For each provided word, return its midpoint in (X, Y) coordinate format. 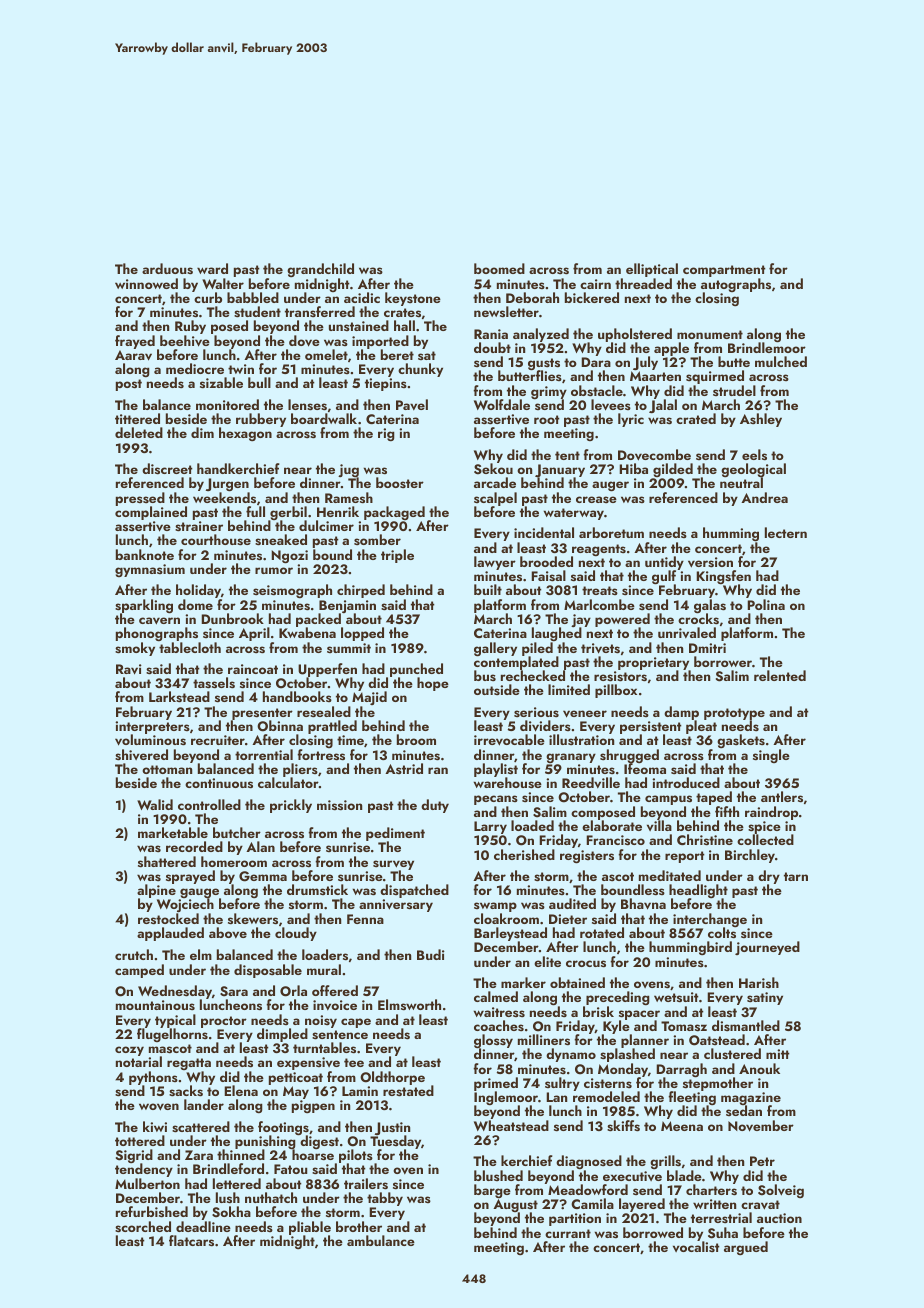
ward (212, 268)
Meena (682, 1126)
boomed (499, 268)
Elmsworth (409, 1005)
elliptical (652, 270)
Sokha (231, 1212)
